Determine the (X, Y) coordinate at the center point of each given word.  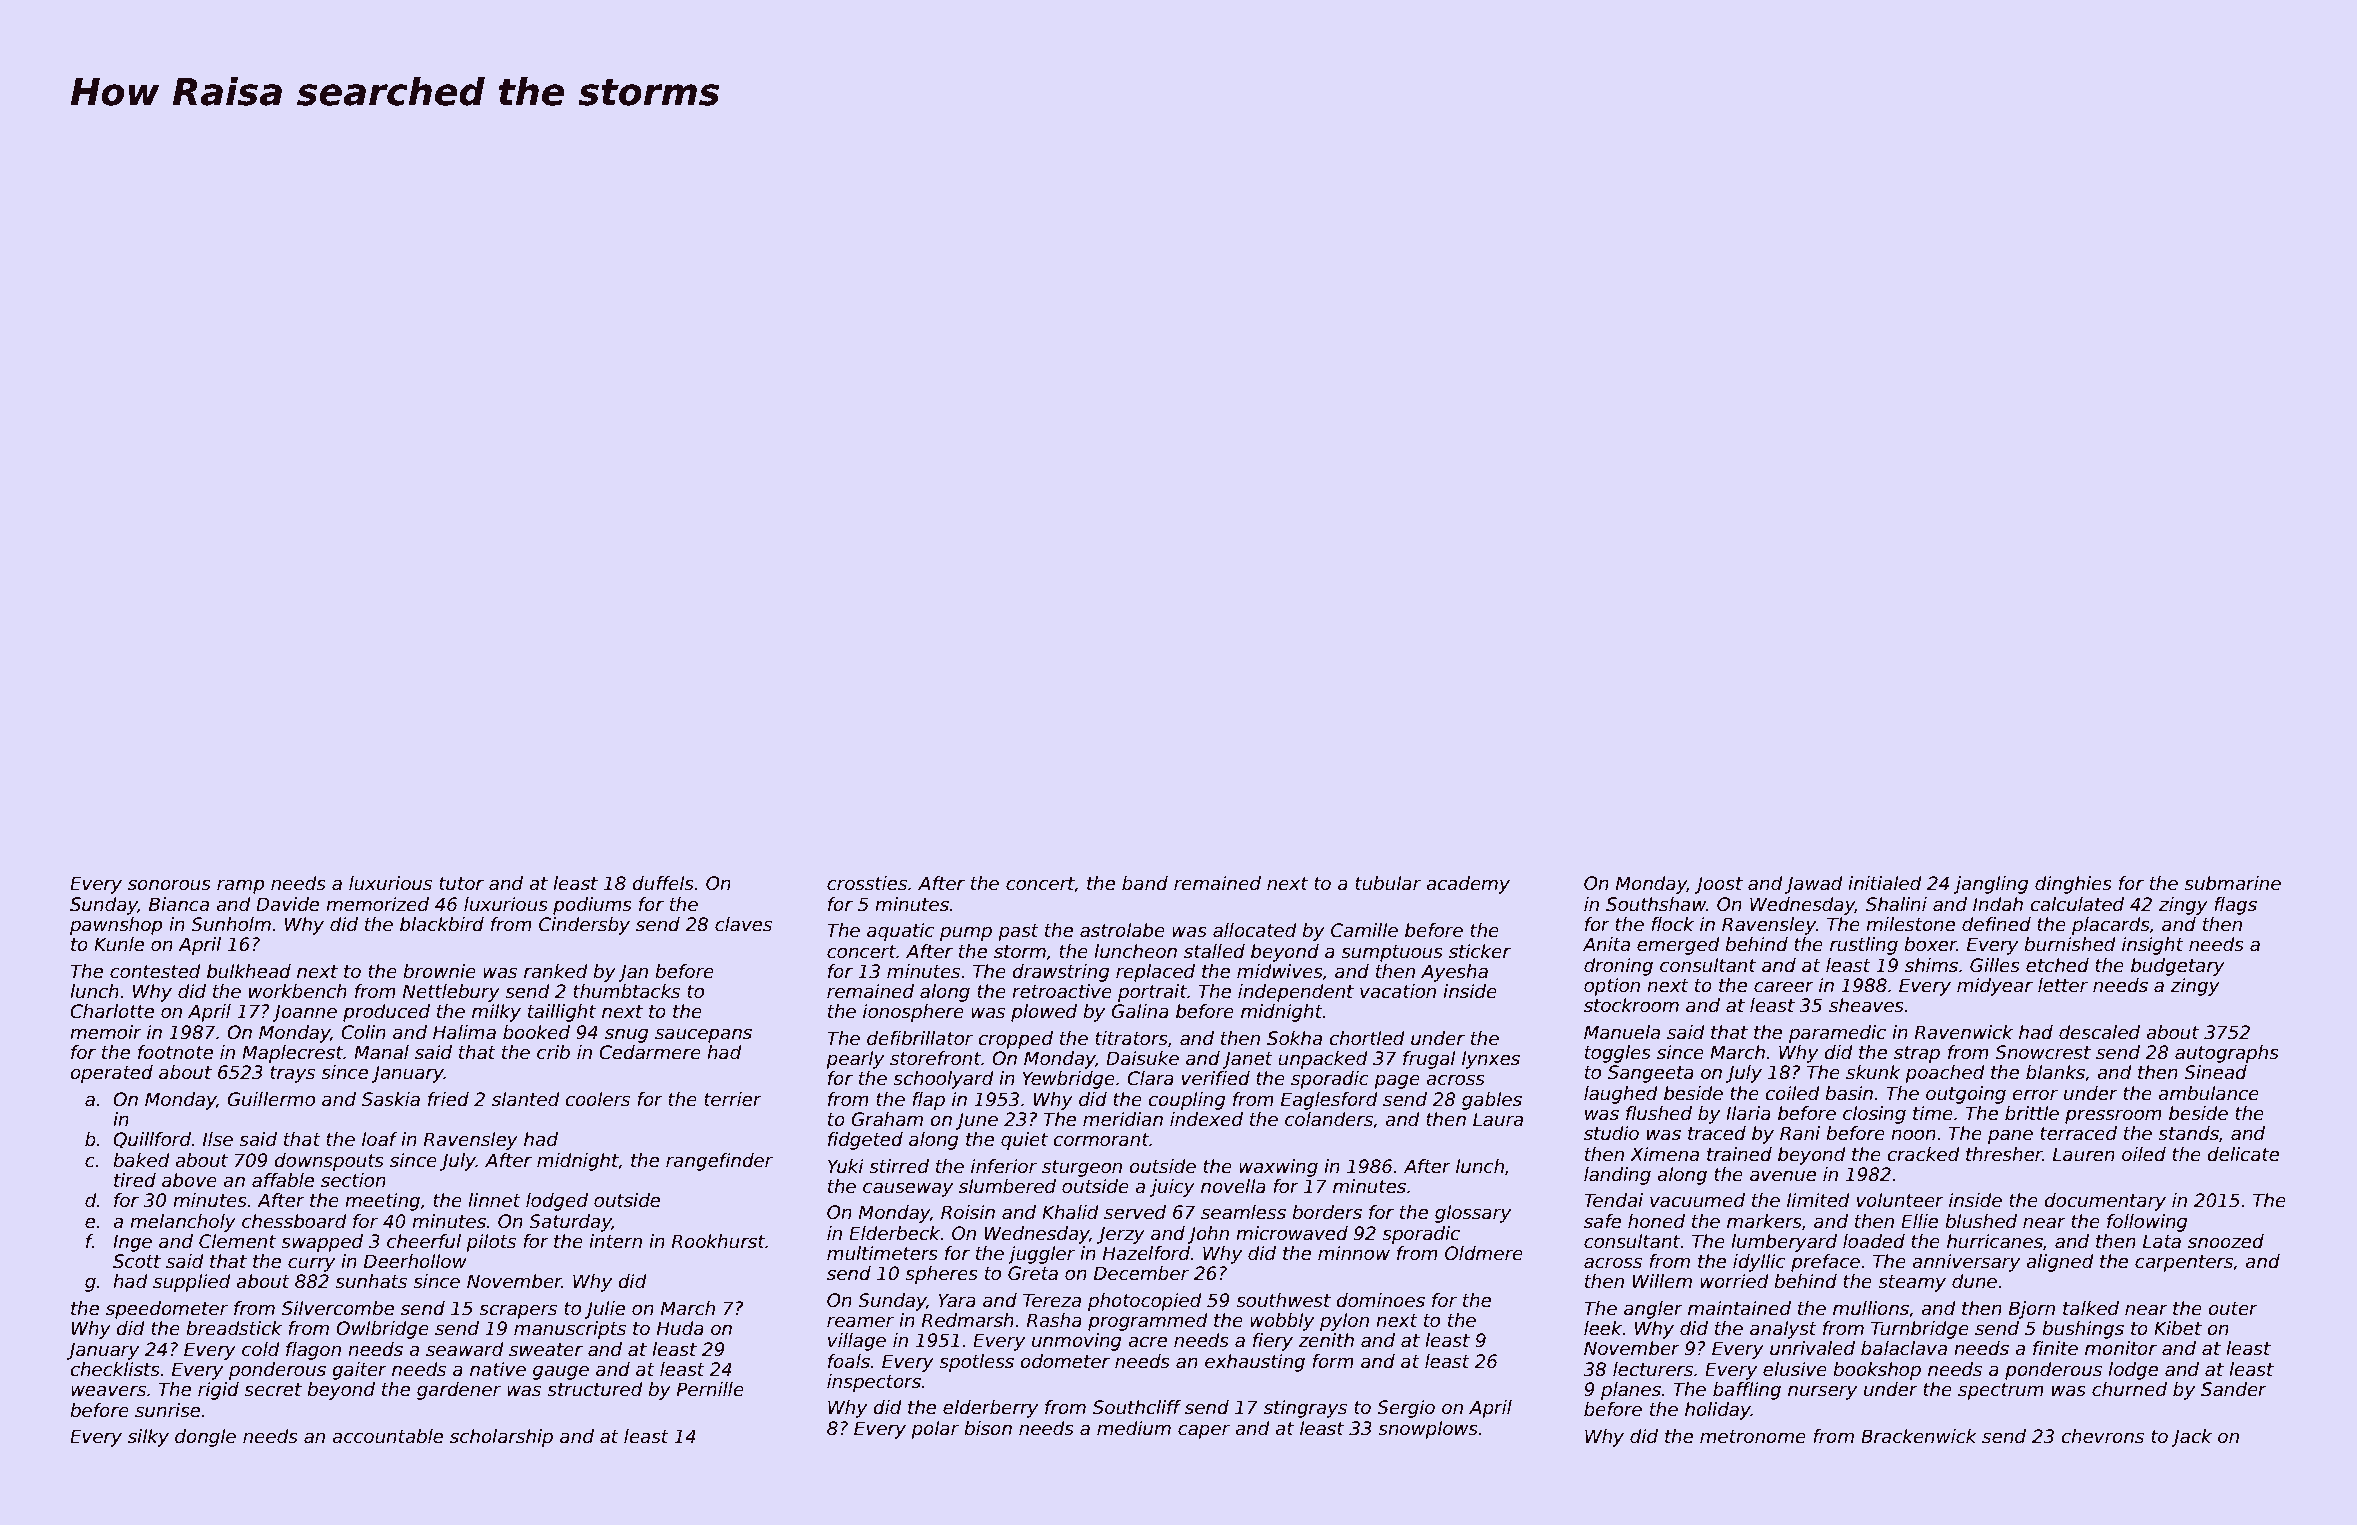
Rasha (1054, 1320)
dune (1974, 1281)
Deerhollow (415, 1261)
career (1784, 987)
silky (148, 1438)
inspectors (874, 1383)
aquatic (900, 932)
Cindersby (584, 926)
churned (2129, 1389)
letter (2063, 985)
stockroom (1631, 1005)
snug (626, 1035)
